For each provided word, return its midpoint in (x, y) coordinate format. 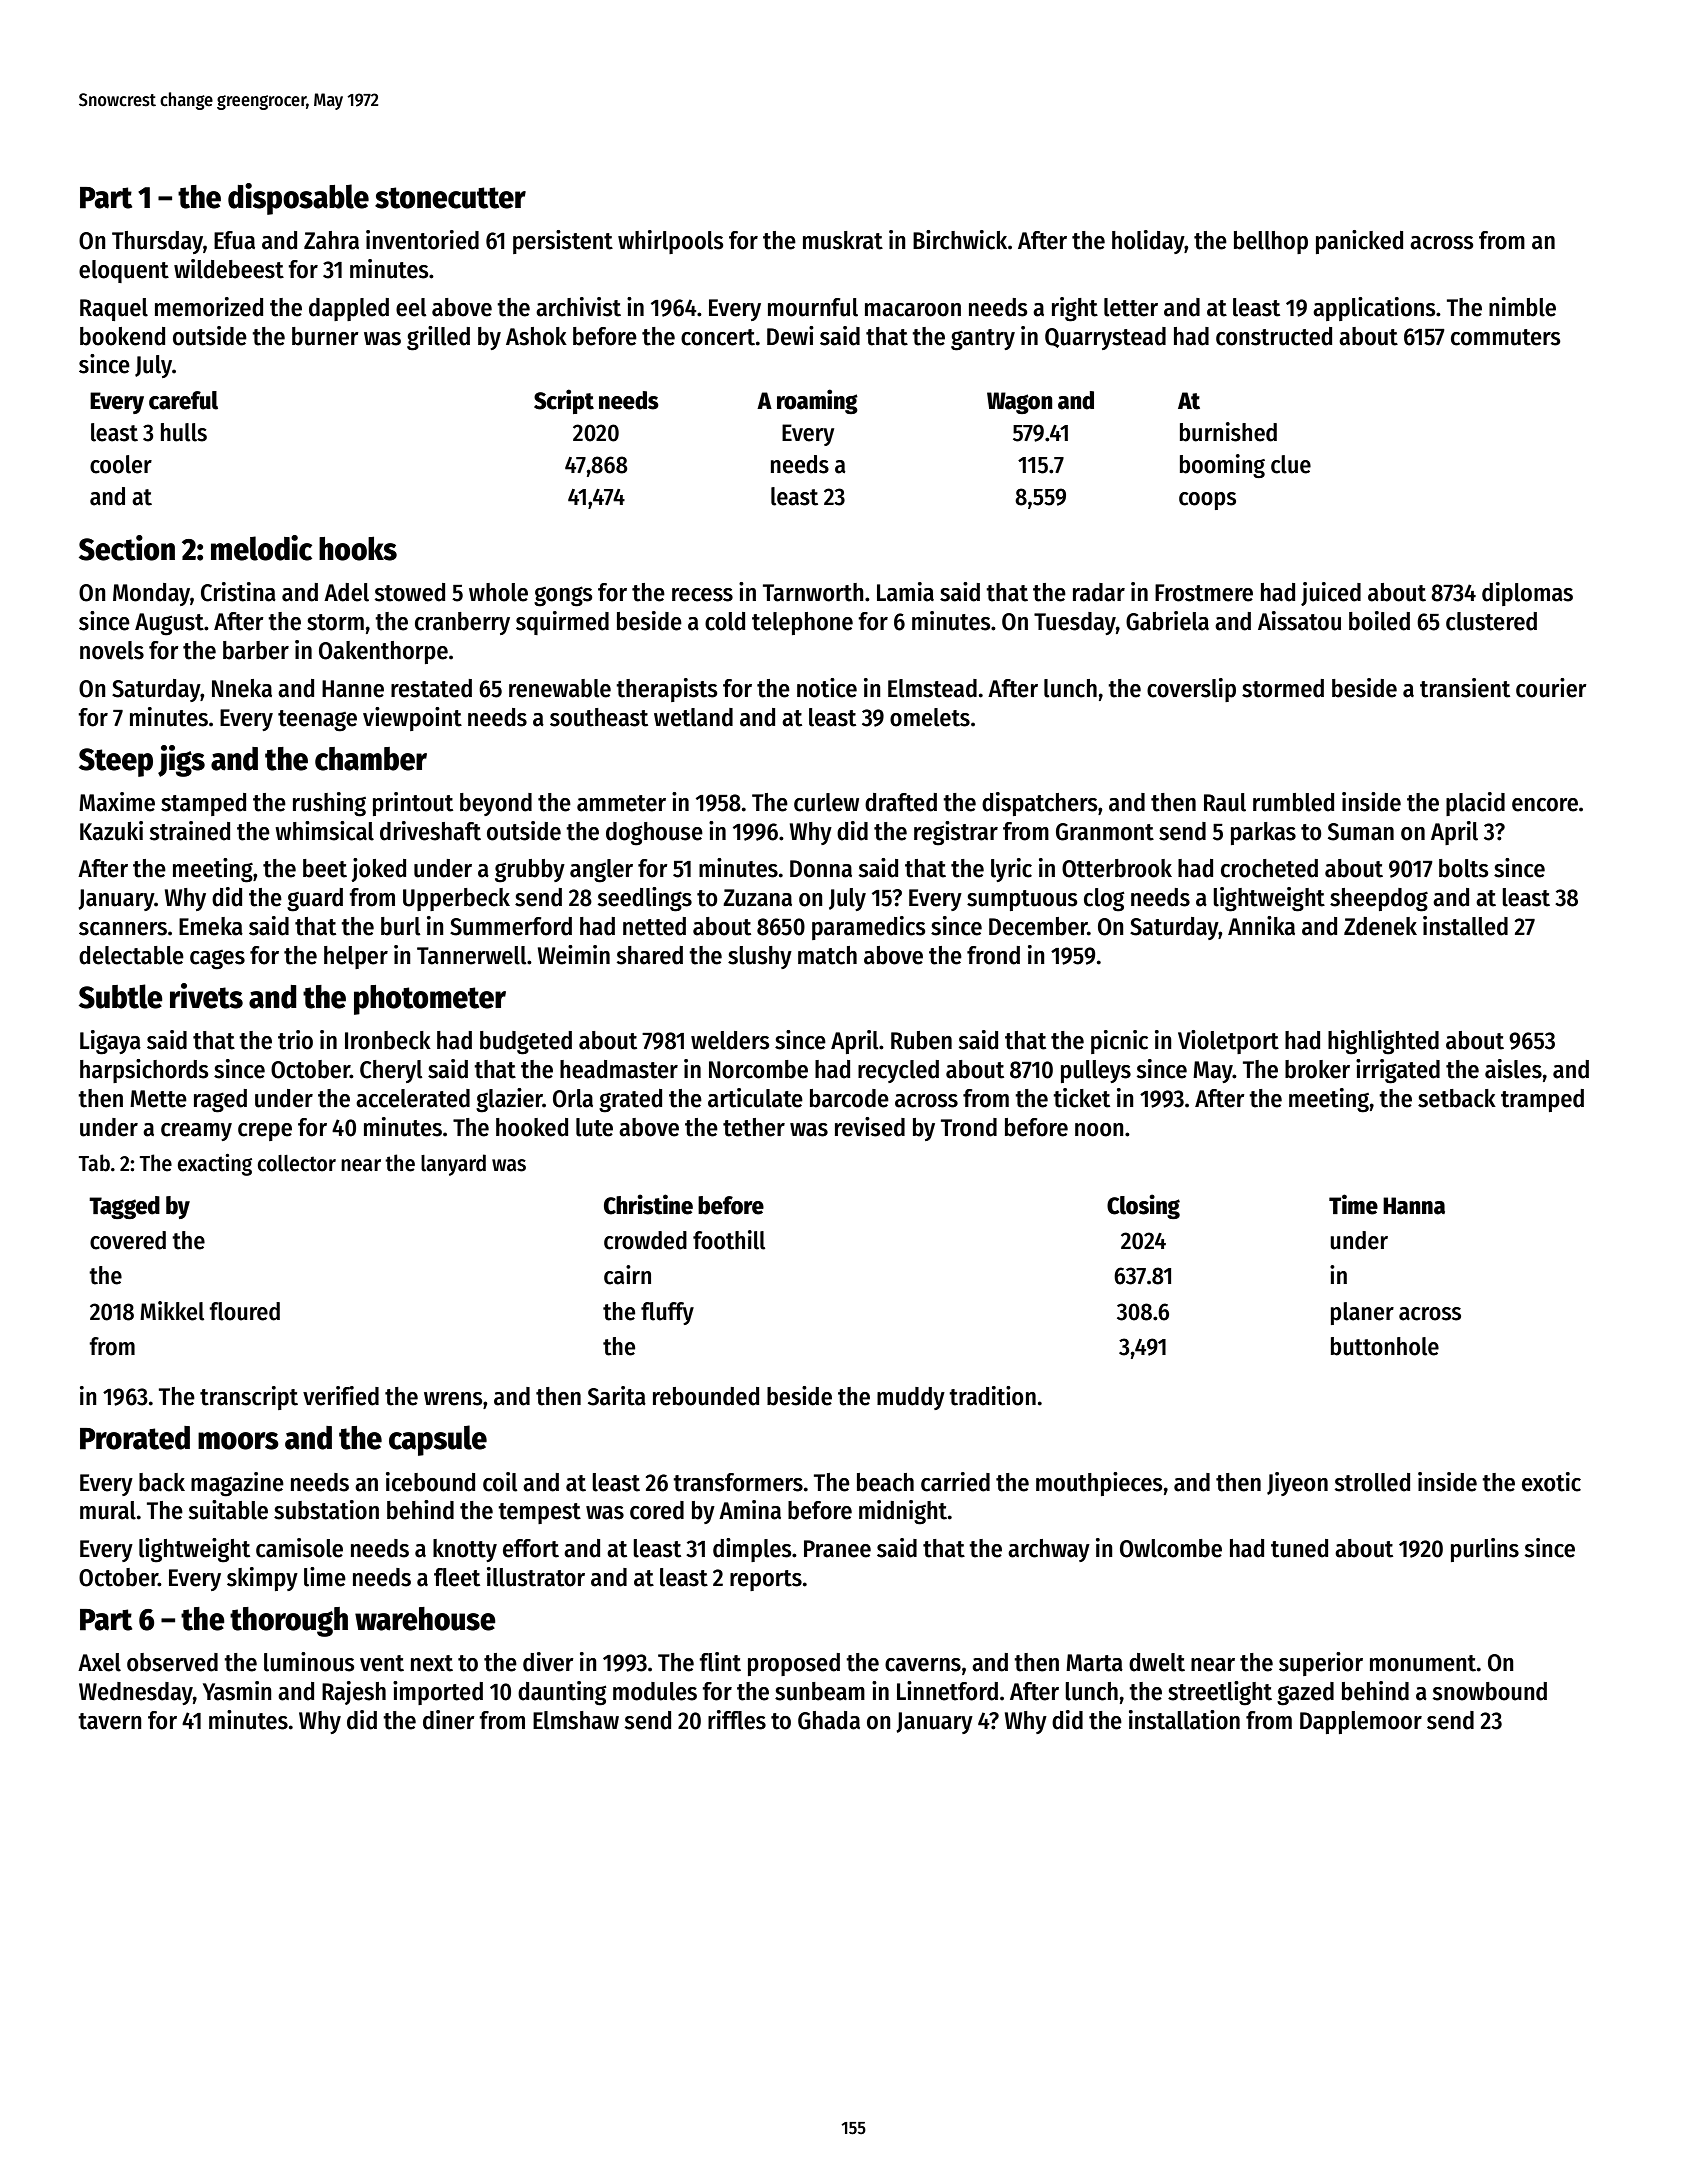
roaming (817, 401)
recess (702, 595)
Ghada (829, 1720)
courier (1551, 688)
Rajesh (354, 1693)
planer (1362, 1313)
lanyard (453, 1165)
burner (325, 336)
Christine (648, 1204)
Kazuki (111, 831)
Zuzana (757, 898)
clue (1291, 464)
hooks (358, 548)
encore (1545, 805)
